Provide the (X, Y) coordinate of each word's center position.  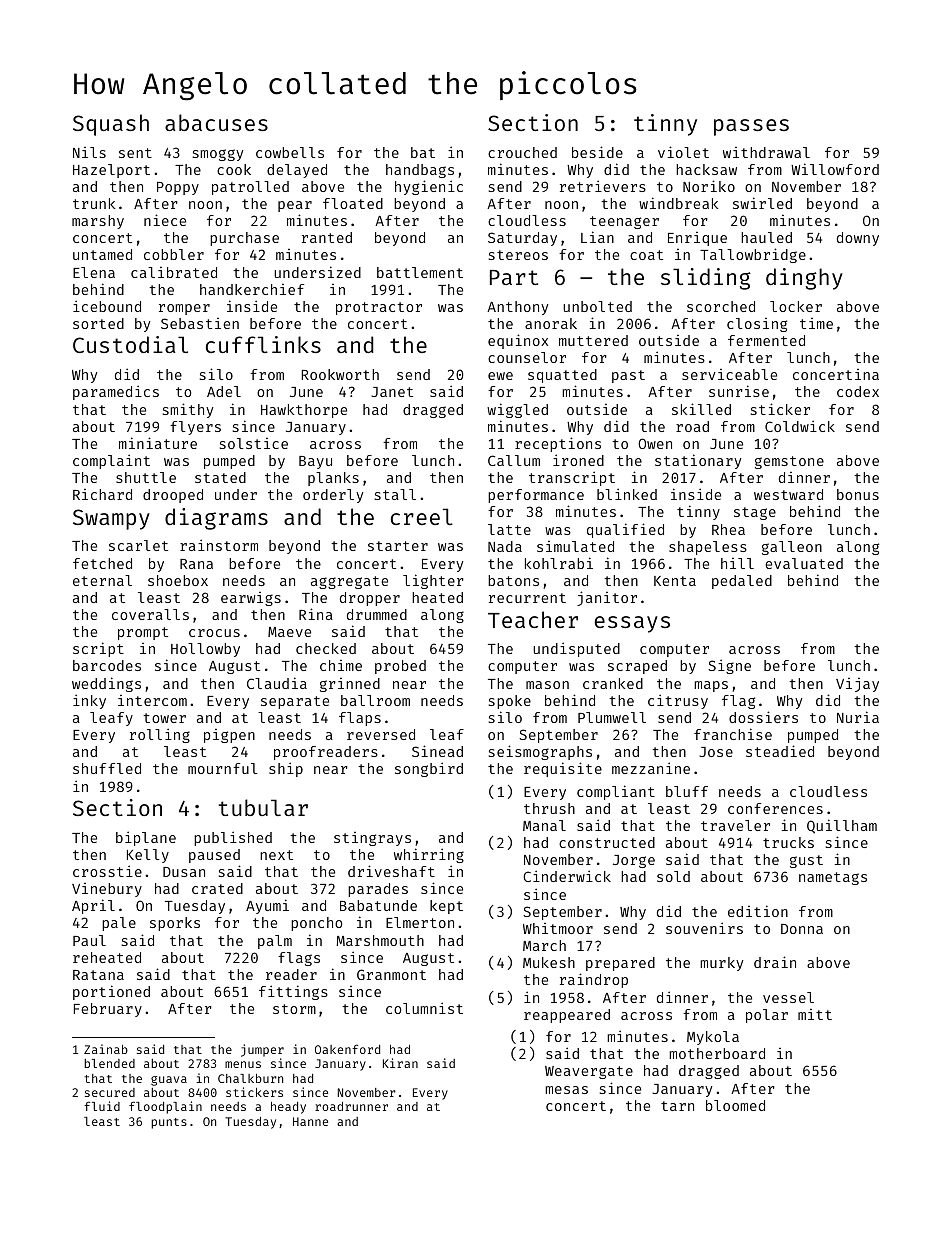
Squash (111, 125)
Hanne (310, 1121)
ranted (327, 237)
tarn (677, 1106)
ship (286, 769)
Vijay (857, 685)
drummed (377, 614)
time (816, 323)
